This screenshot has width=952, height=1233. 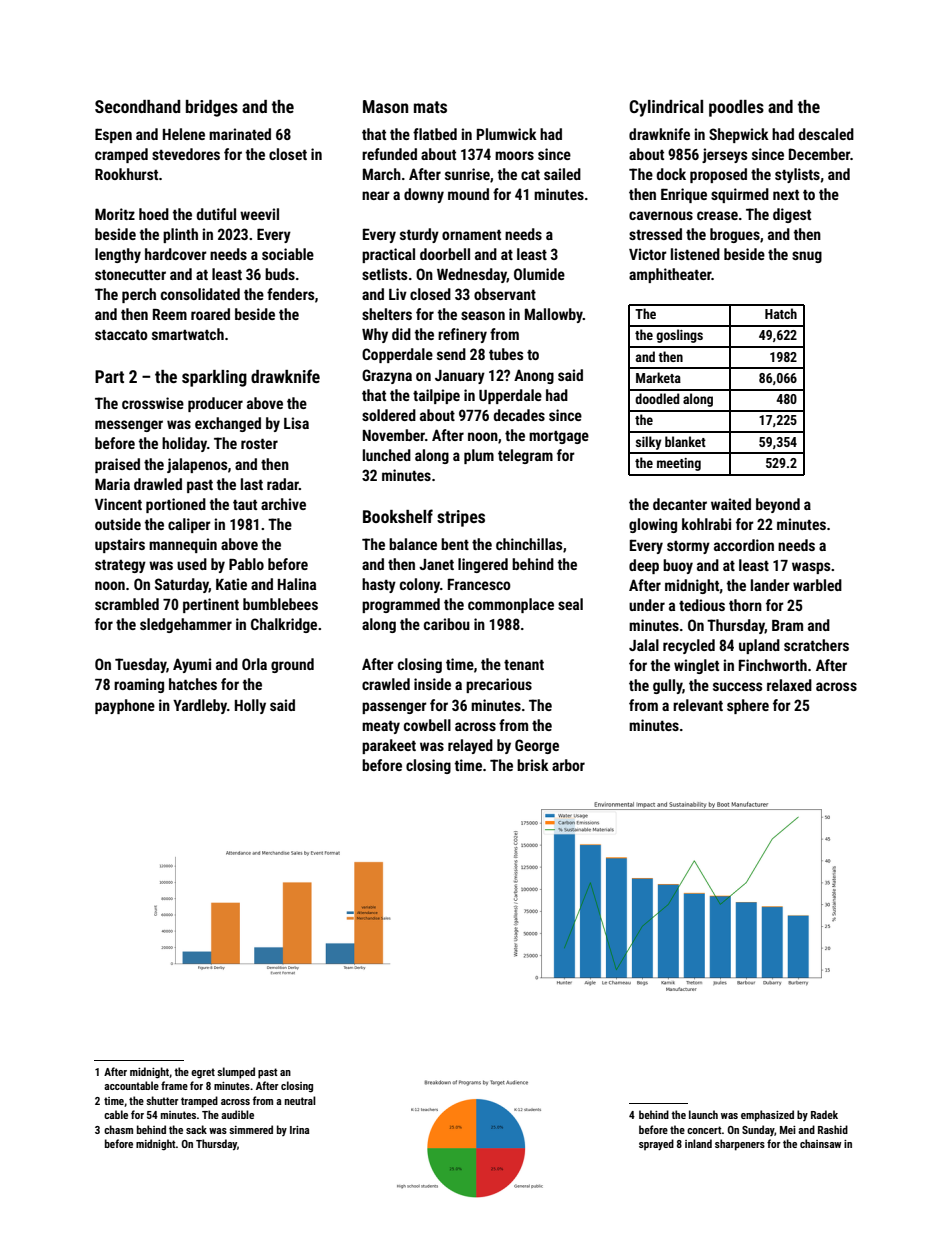 I want to click on Mason, so click(x=385, y=106).
